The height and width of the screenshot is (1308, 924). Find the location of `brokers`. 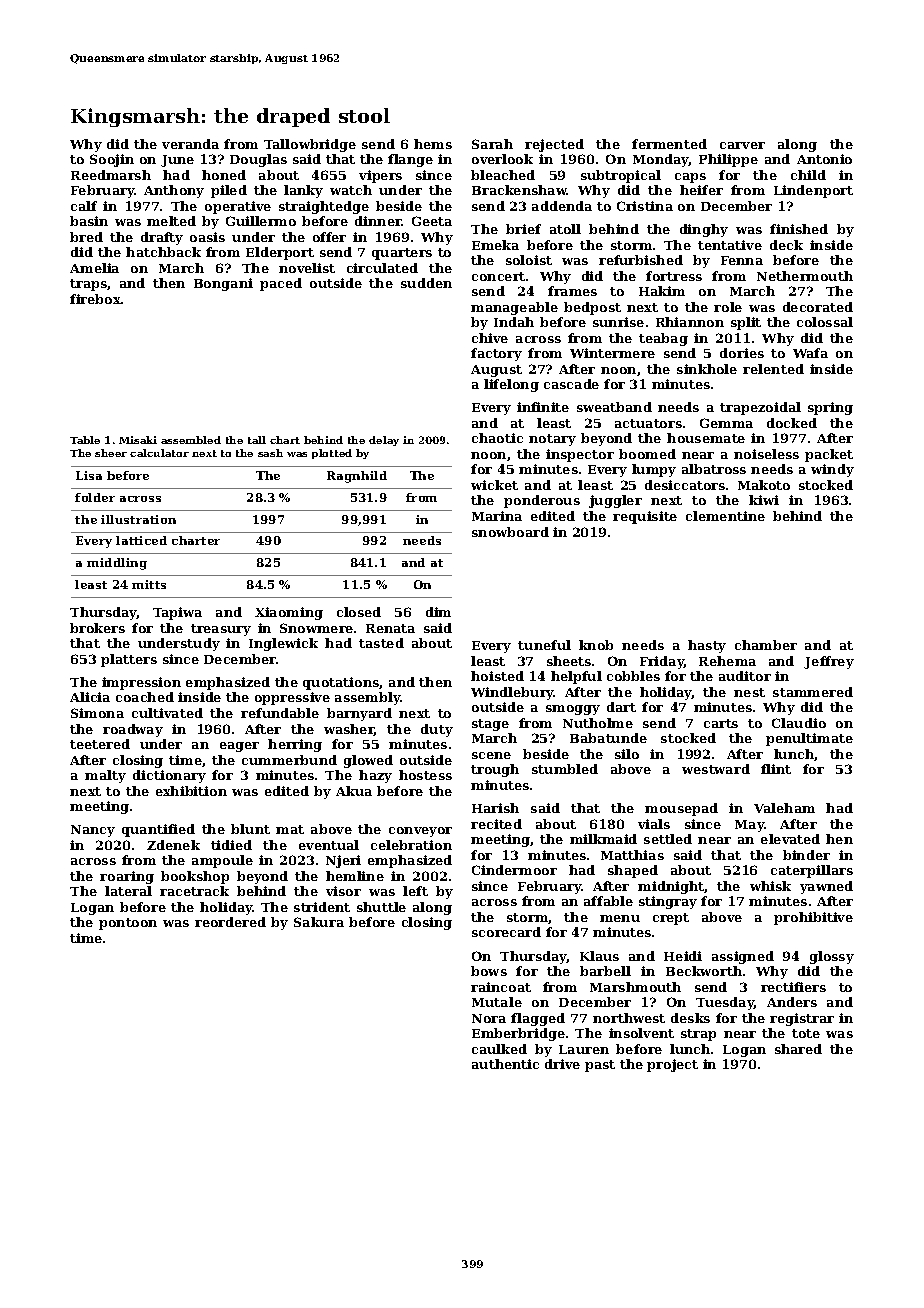

brokers is located at coordinates (97, 628).
